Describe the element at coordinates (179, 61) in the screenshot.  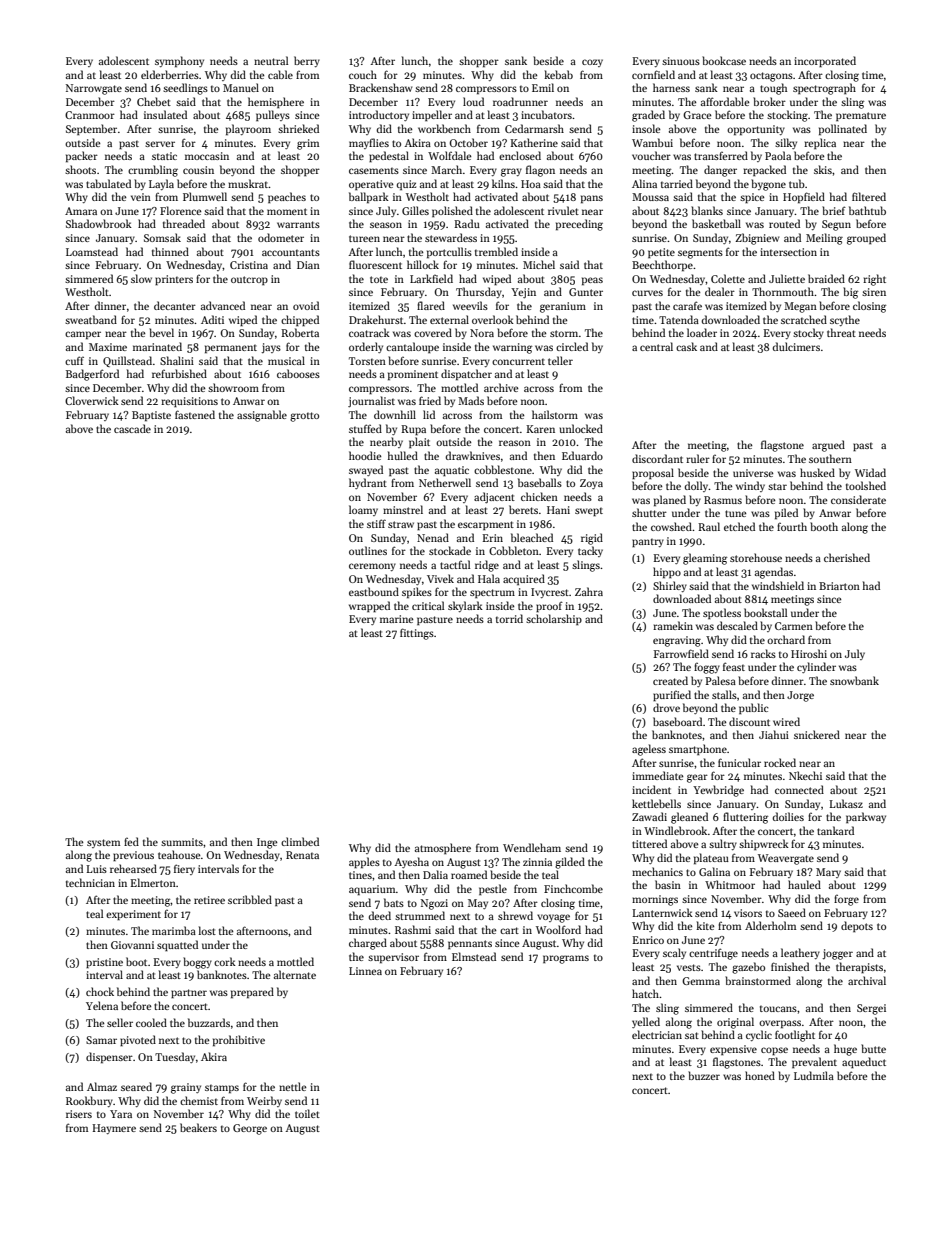
I see `symphony` at that location.
